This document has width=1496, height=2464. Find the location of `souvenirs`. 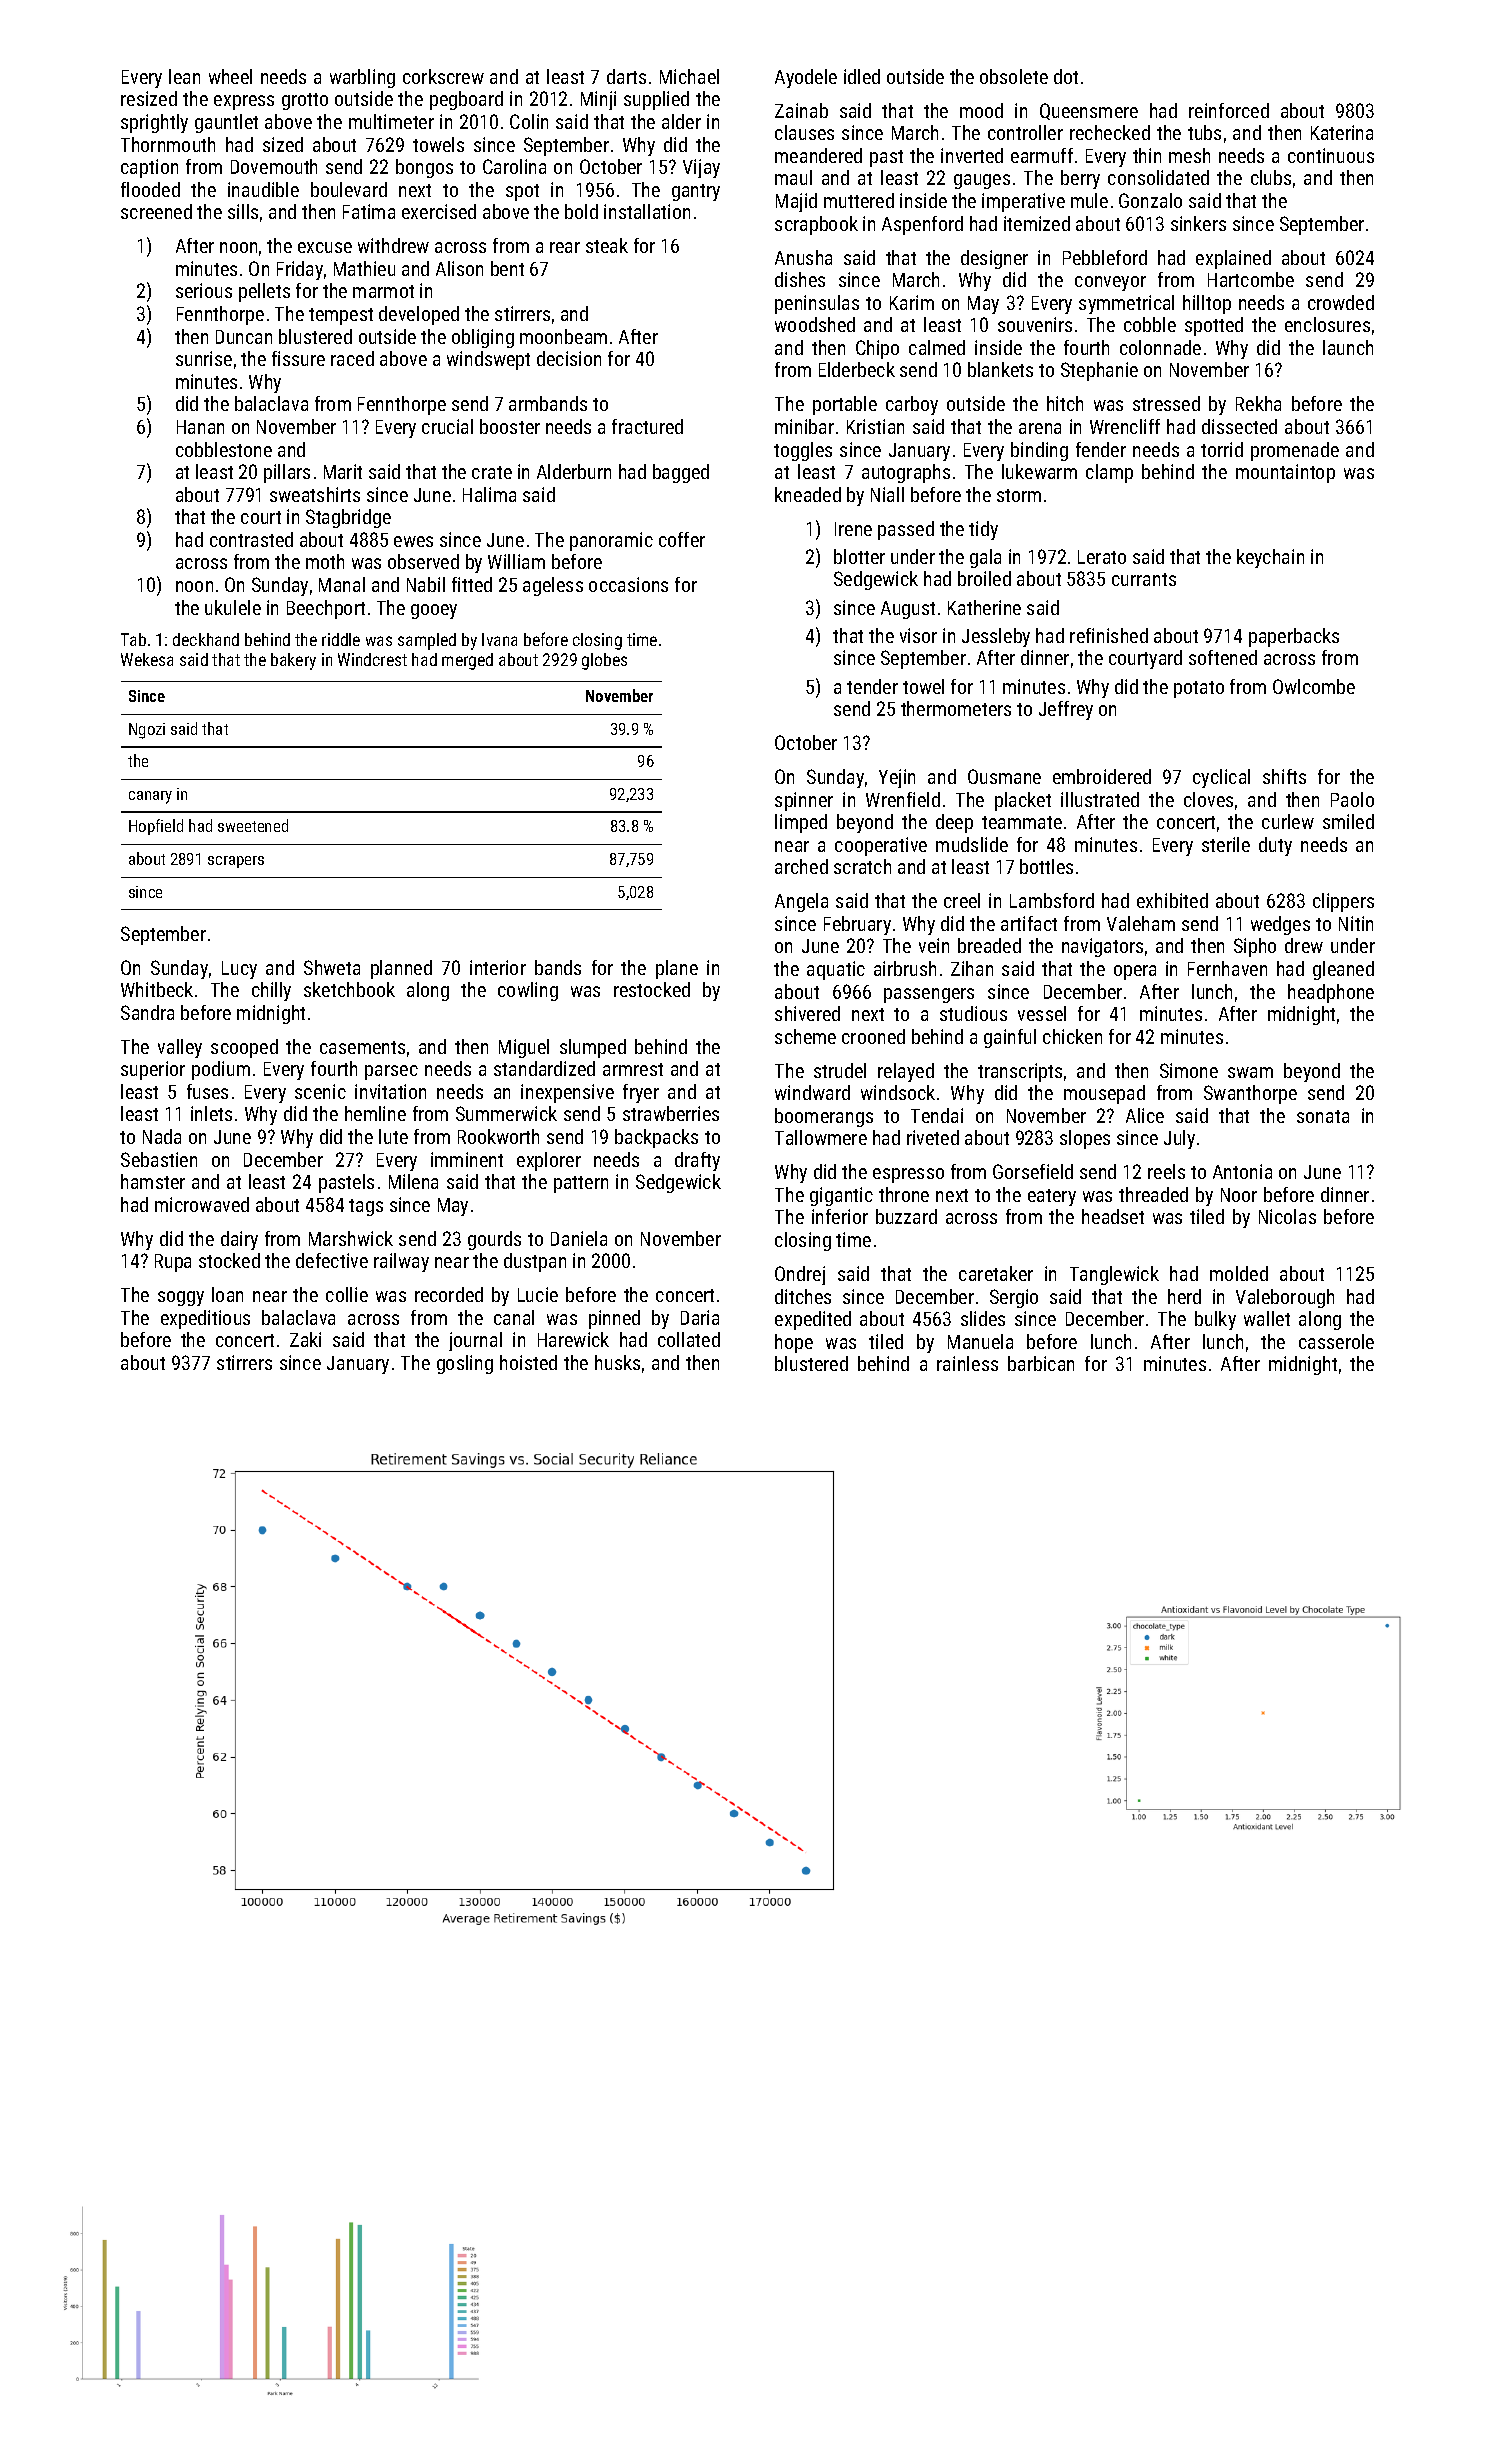

souvenirs is located at coordinates (1035, 324).
